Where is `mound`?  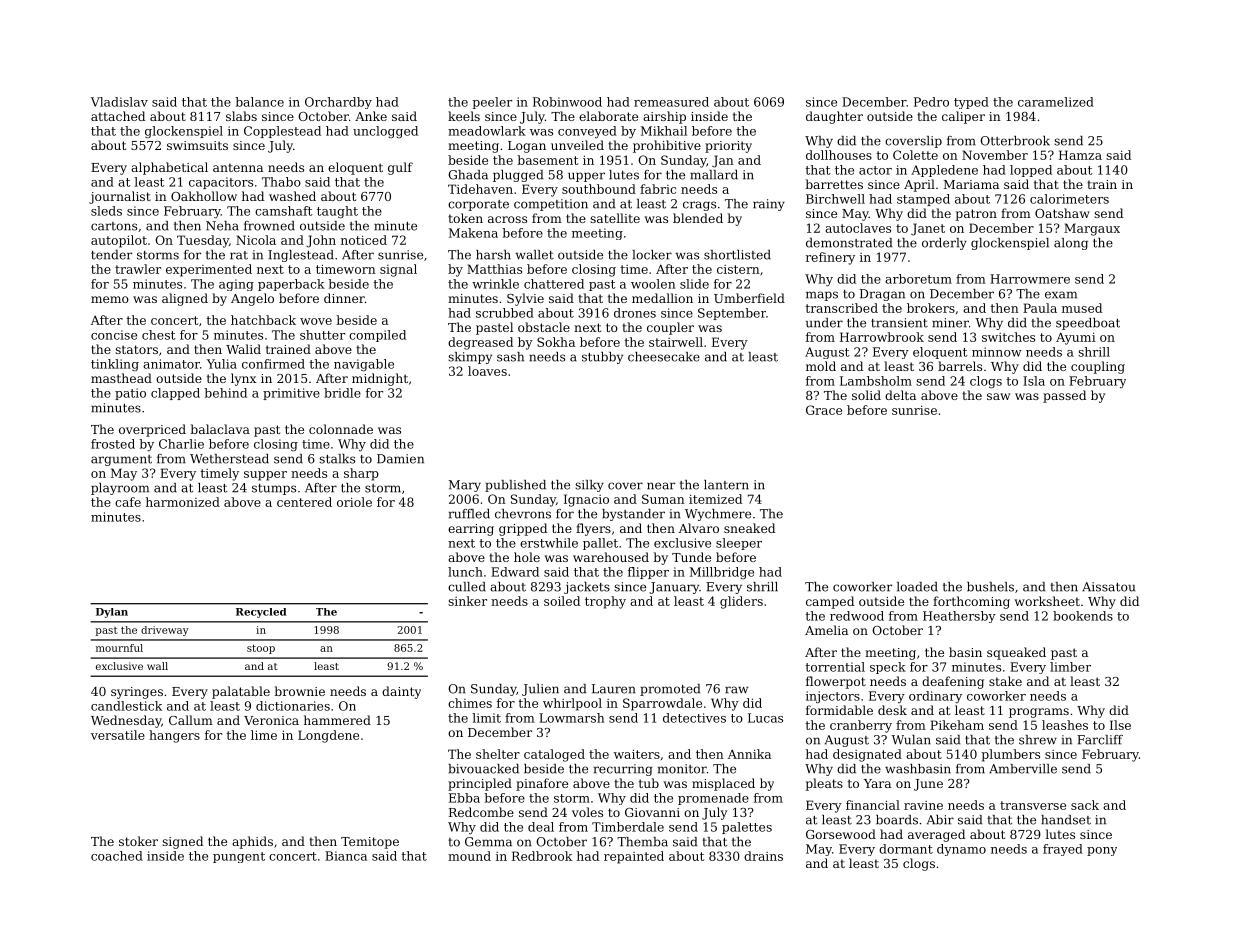
mound is located at coordinates (469, 856).
